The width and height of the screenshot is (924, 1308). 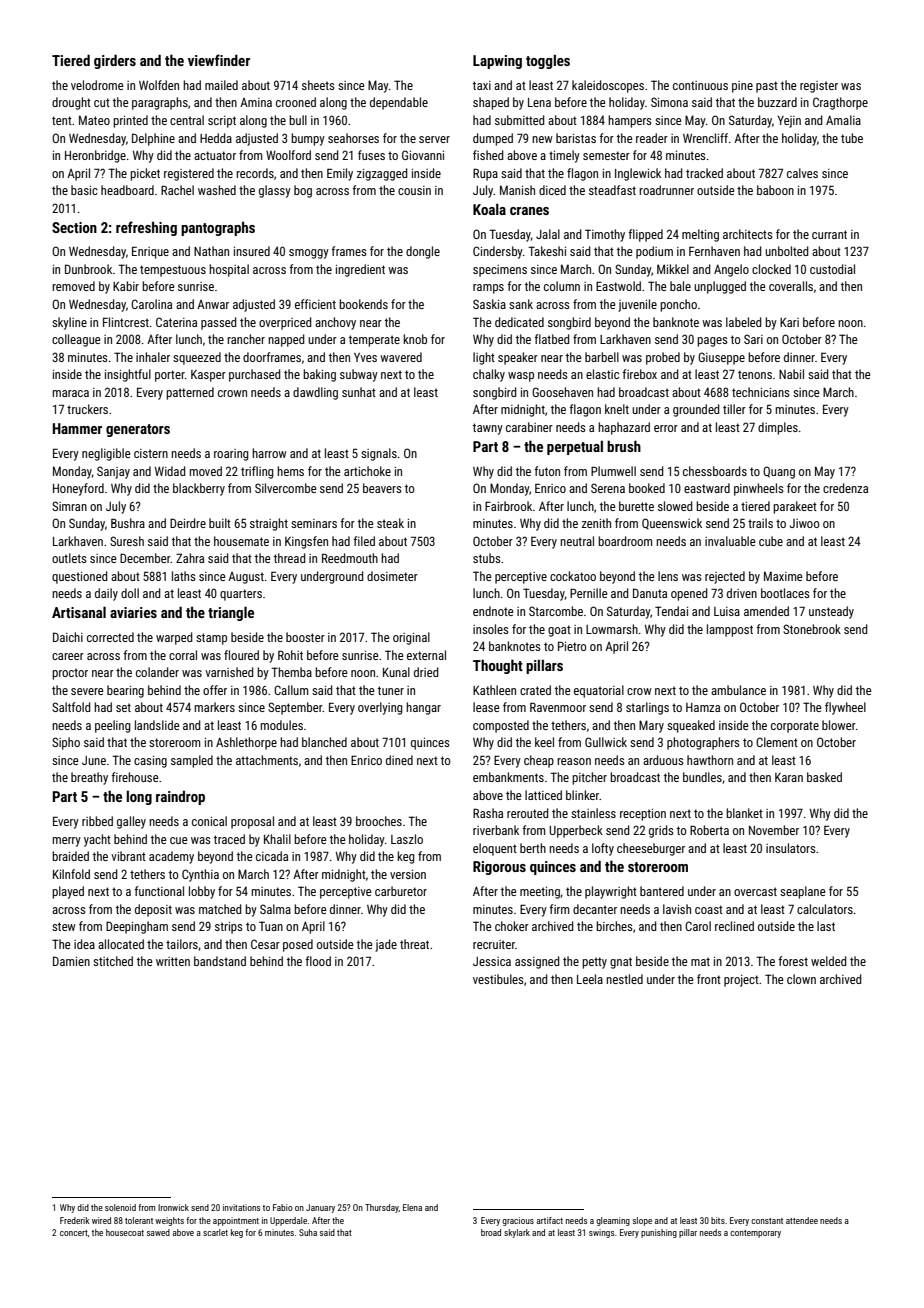 I want to click on brooches, so click(x=379, y=821).
